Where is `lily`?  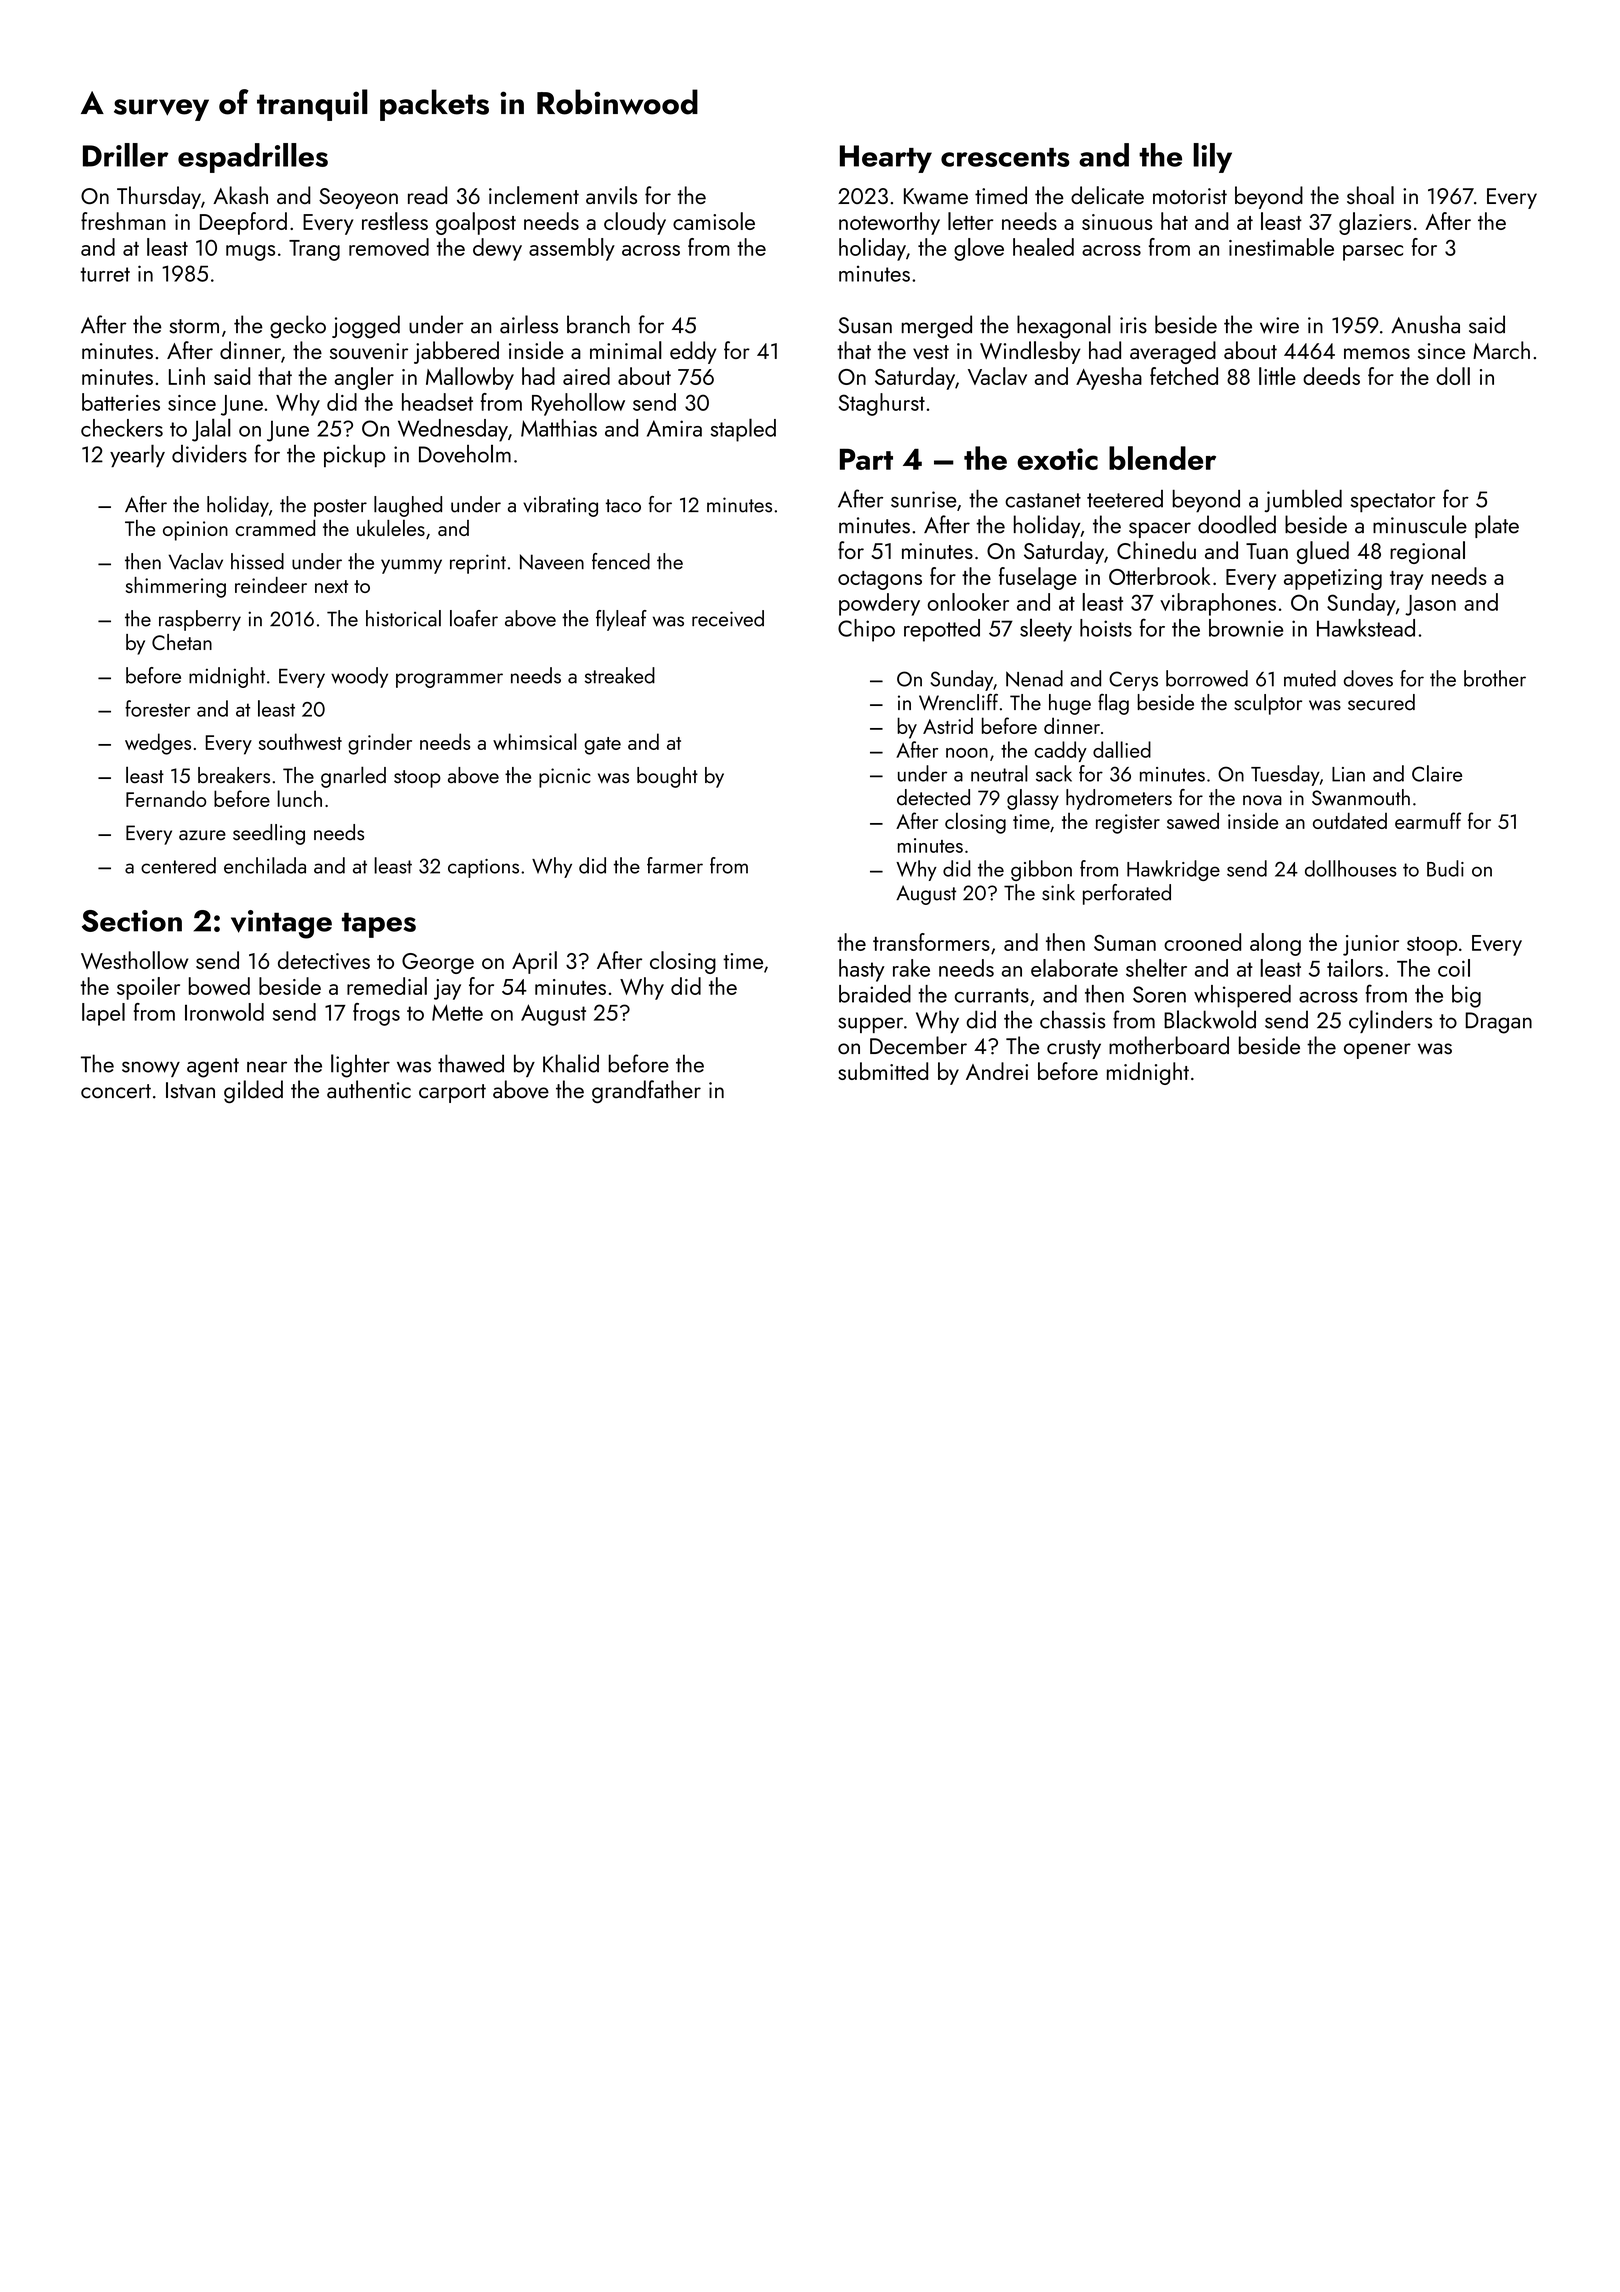 lily is located at coordinates (1212, 158).
